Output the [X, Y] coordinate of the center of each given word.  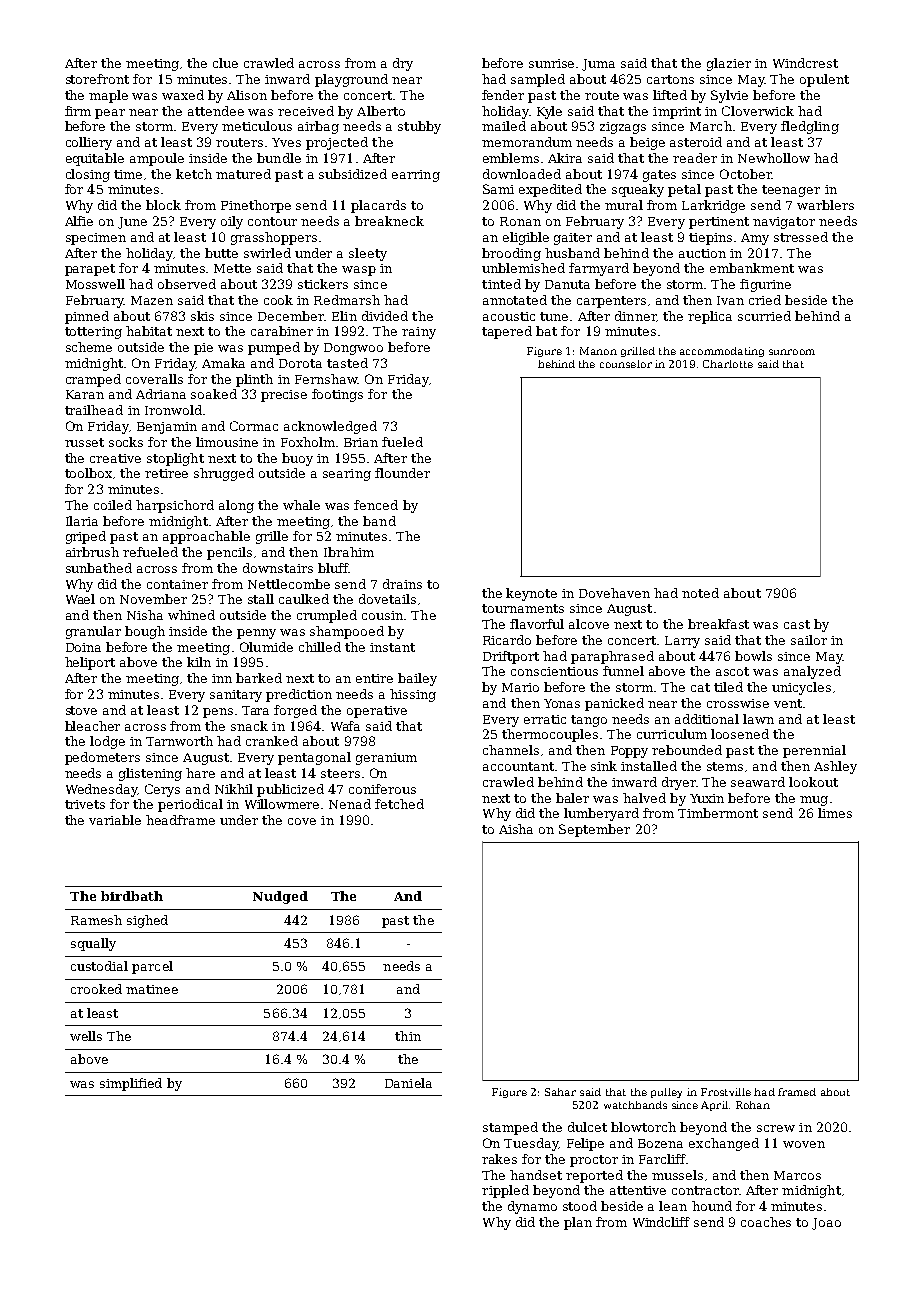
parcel [152, 967]
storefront [97, 79]
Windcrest [805, 63]
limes [835, 813]
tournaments [523, 608]
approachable [206, 537]
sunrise [551, 63]
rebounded [687, 750]
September [594, 830]
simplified [131, 1084]
